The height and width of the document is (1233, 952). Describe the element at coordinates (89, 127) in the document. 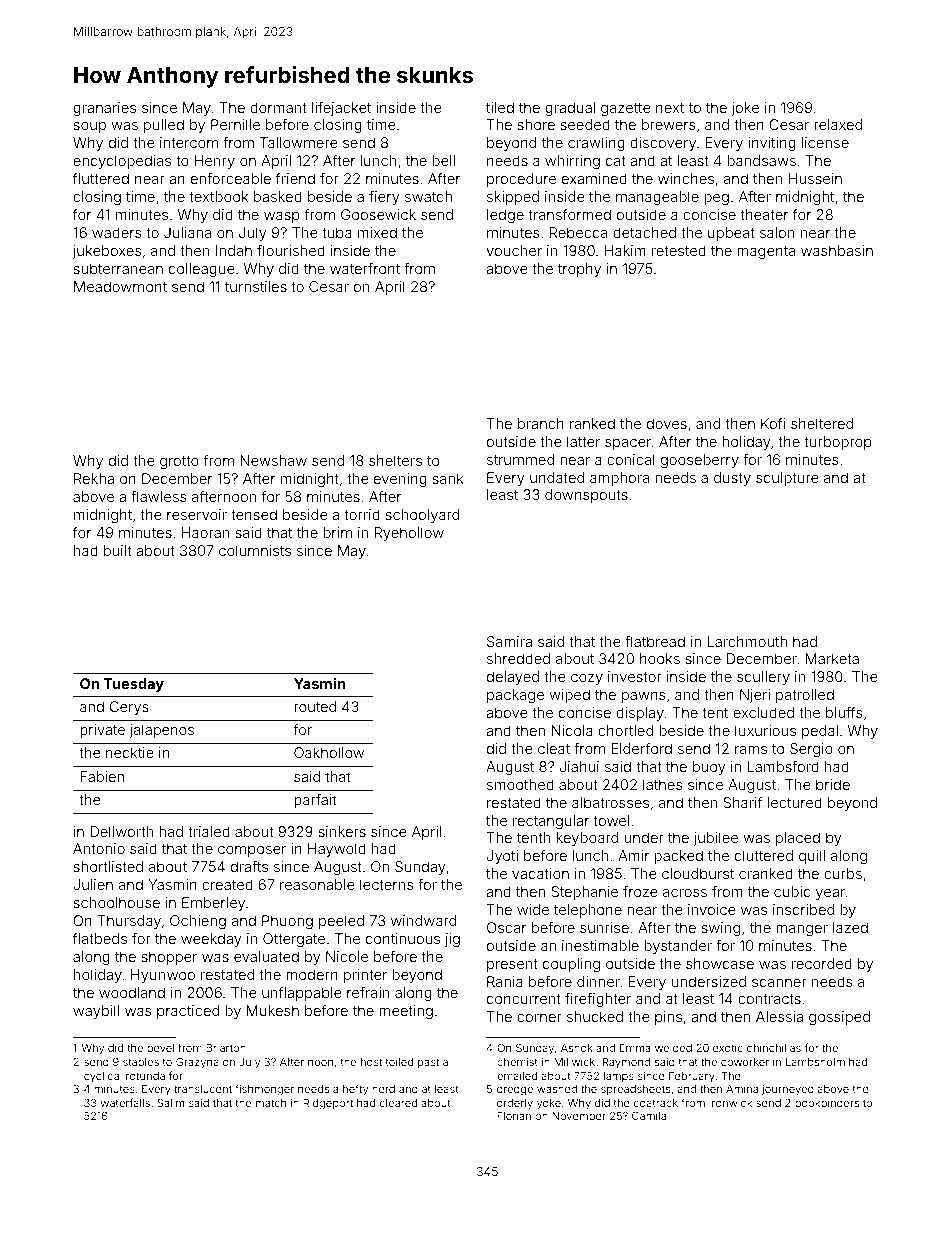

I see `soup` at that location.
